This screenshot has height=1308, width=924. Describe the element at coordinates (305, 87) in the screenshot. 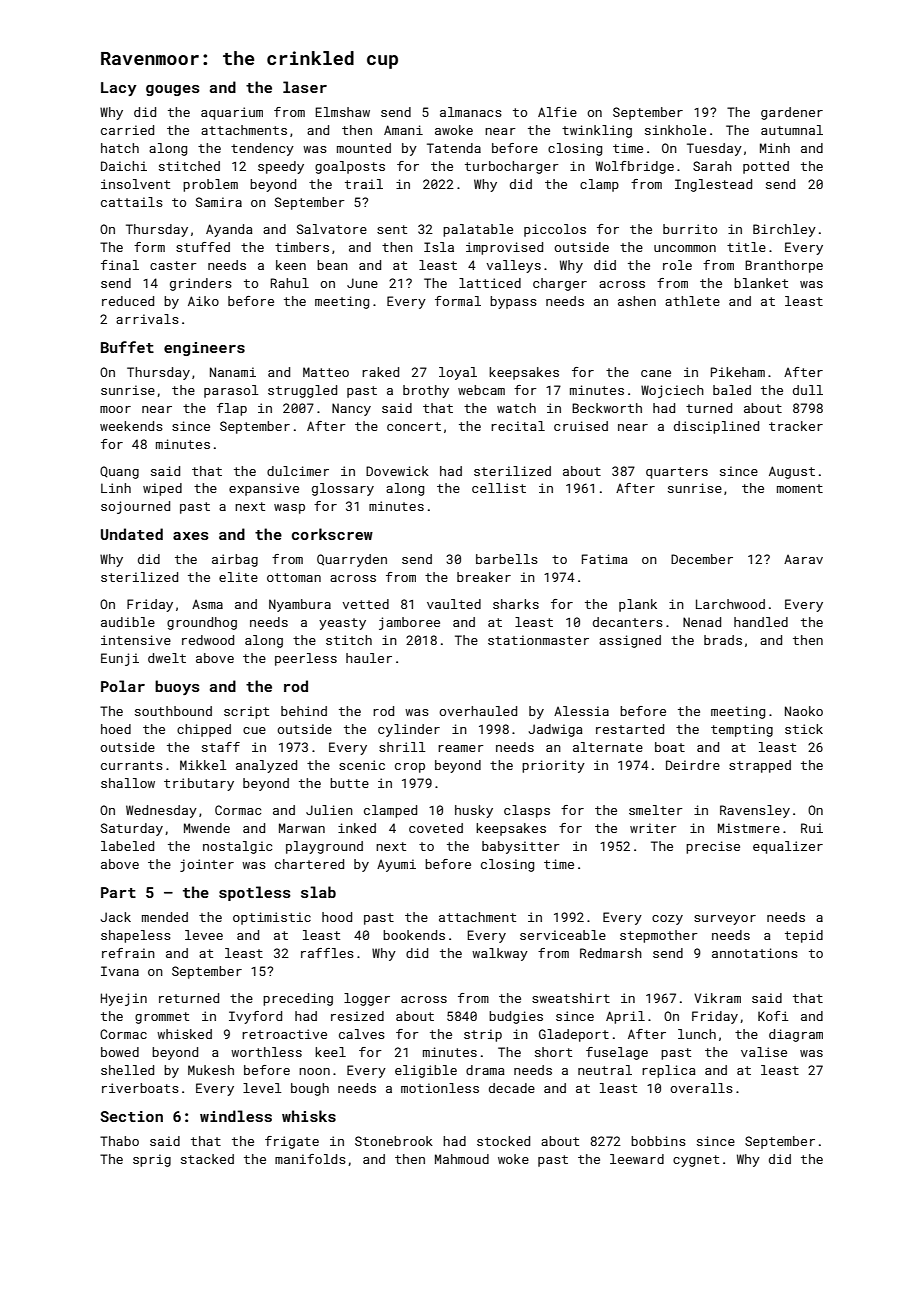

I see `laser` at that location.
